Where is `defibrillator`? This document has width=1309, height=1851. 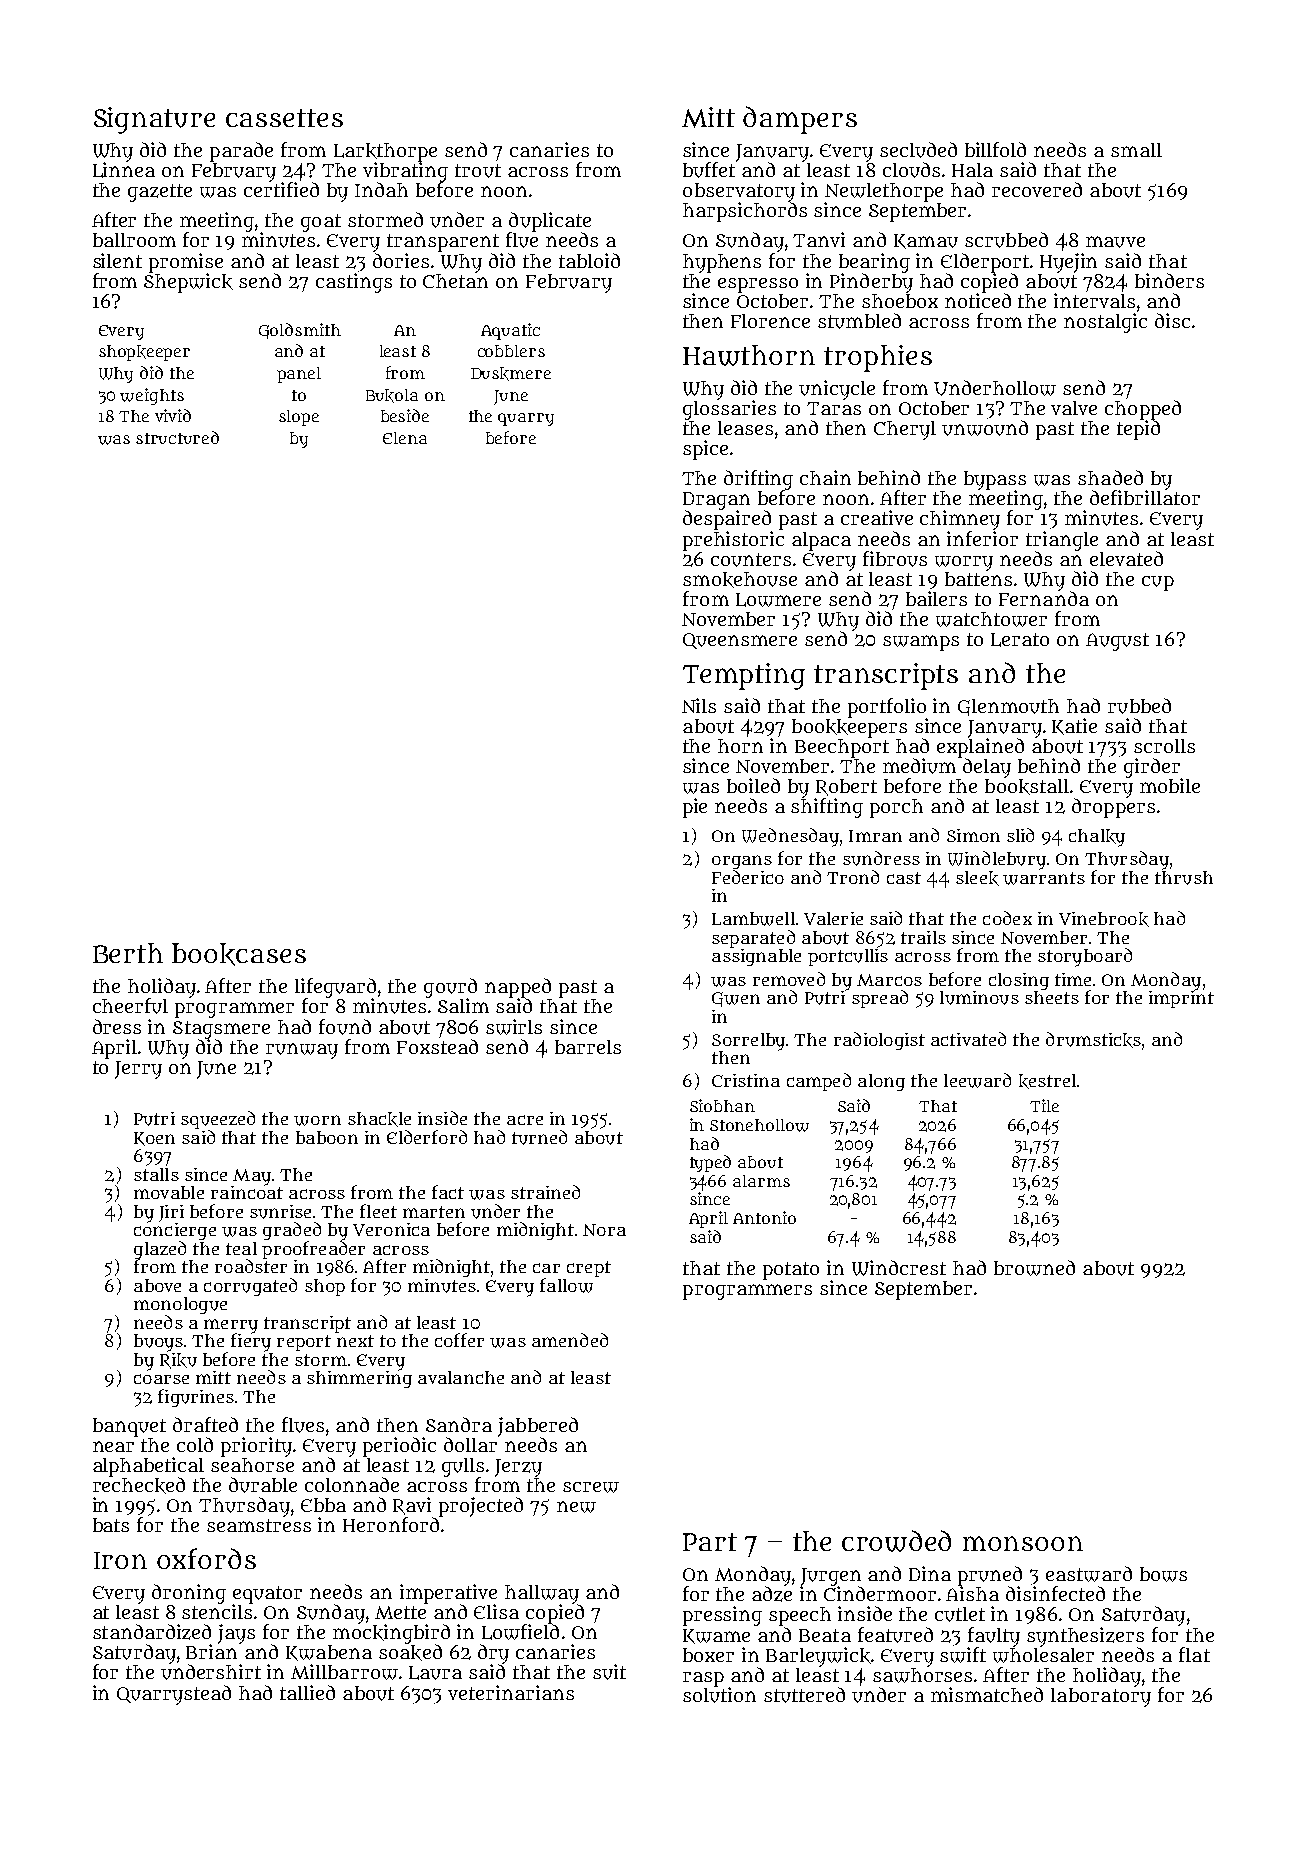
defibrillator is located at coordinates (1145, 497).
